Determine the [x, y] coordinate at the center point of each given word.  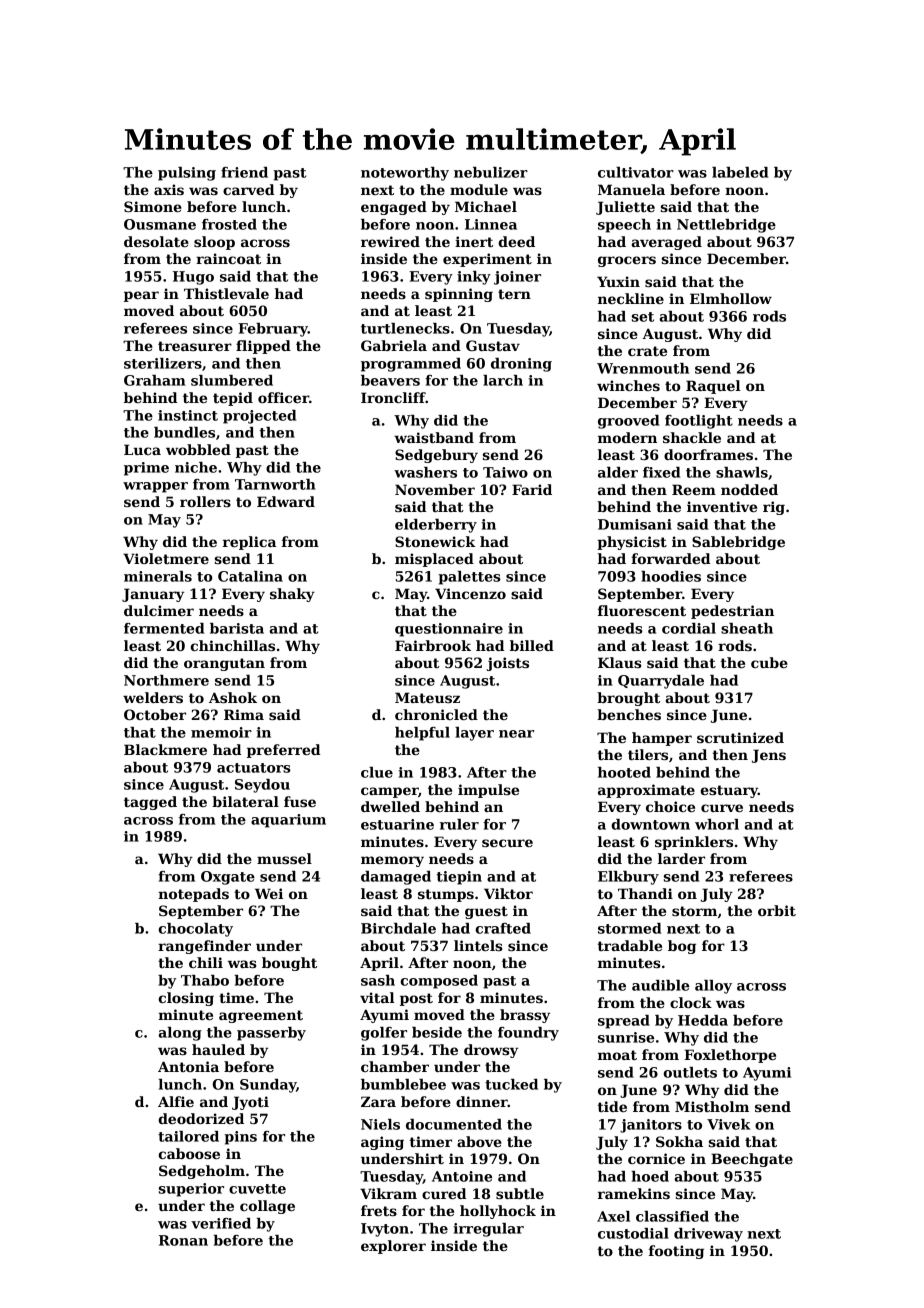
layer [474, 734]
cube [769, 662]
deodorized [201, 1118]
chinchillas [232, 645]
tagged [150, 803]
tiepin [459, 878]
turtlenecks [405, 328]
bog [682, 947]
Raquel [713, 387]
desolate [156, 241]
